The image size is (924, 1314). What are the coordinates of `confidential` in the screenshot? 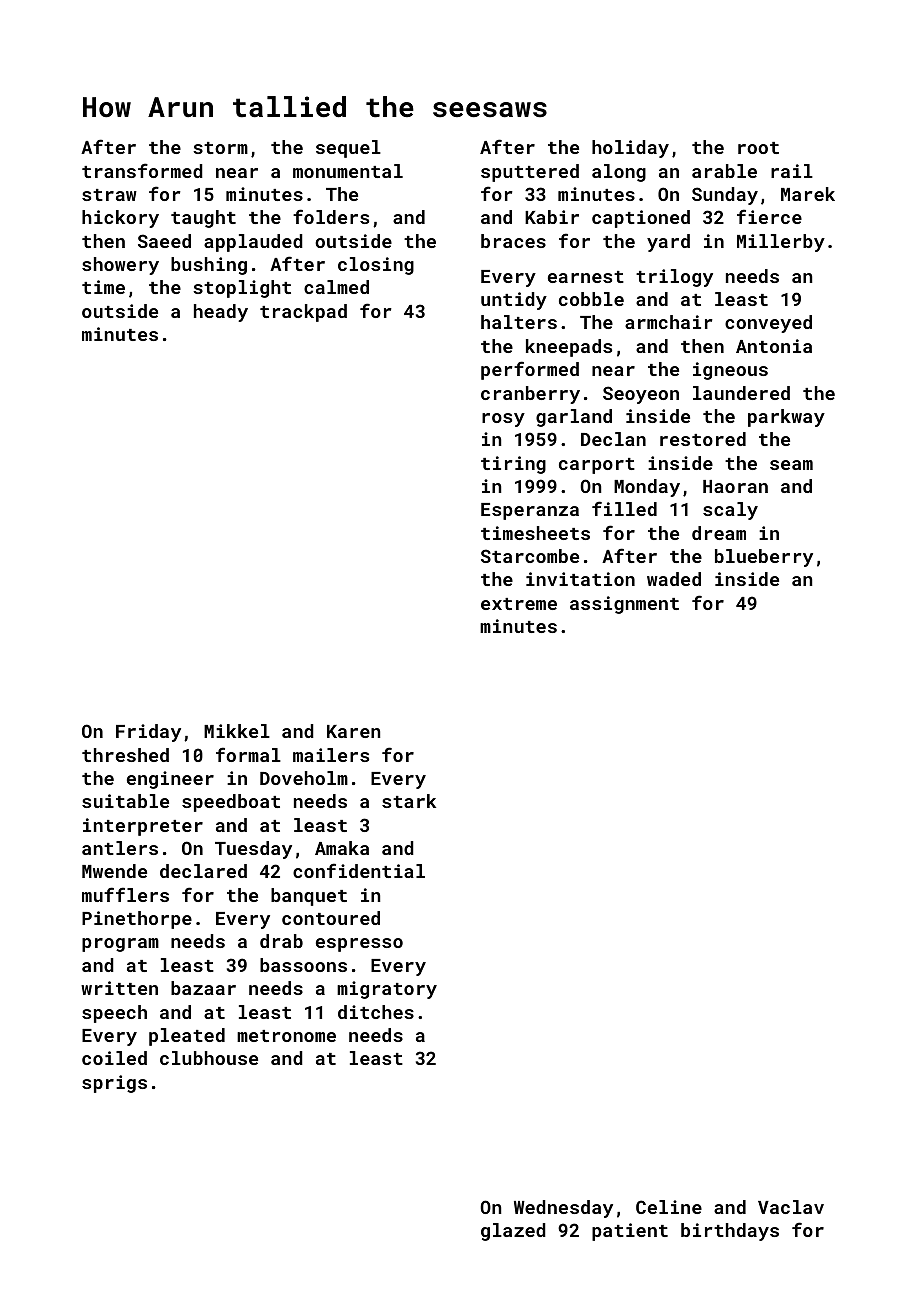 It's located at (359, 870).
